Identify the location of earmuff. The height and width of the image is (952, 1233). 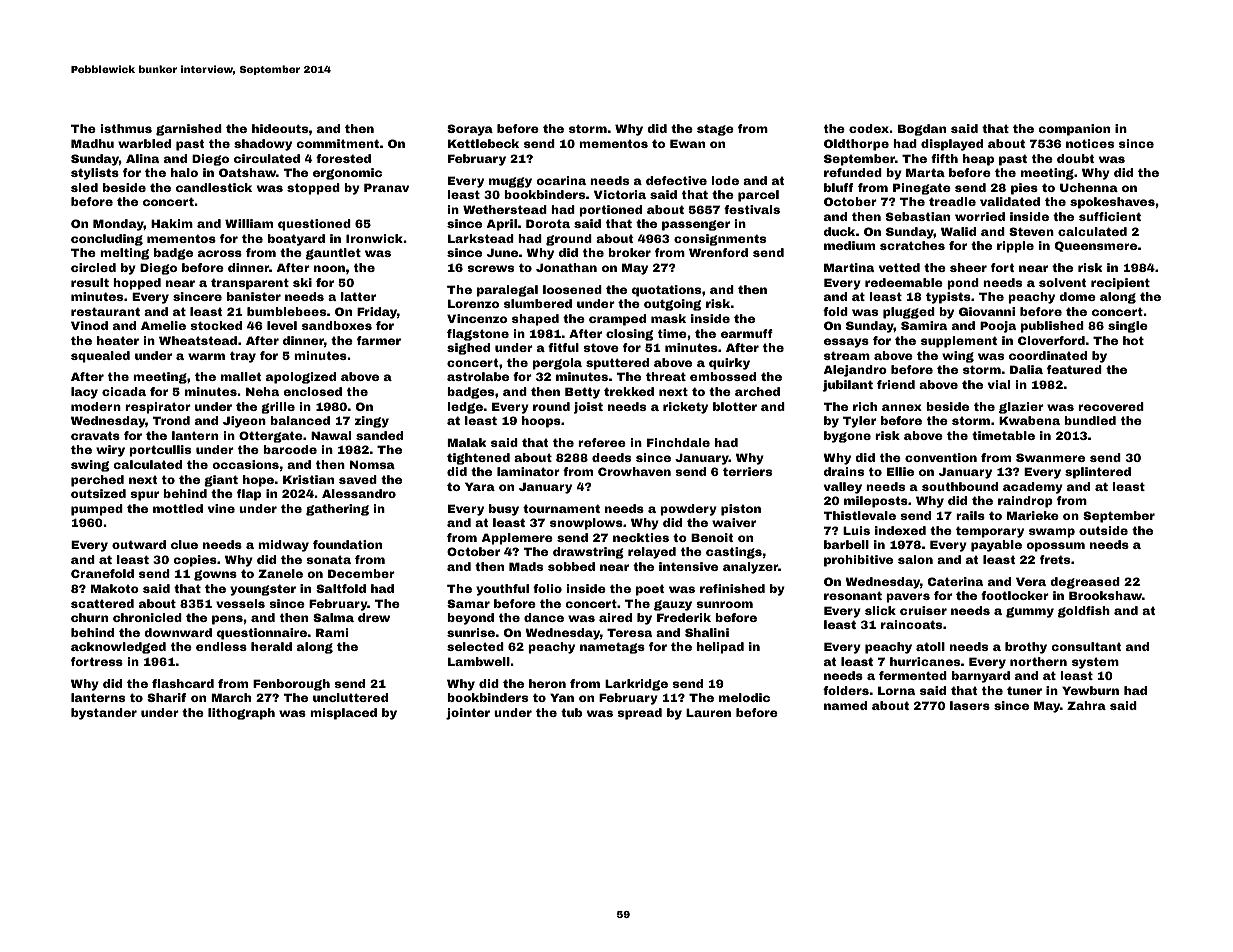
(747, 333).
